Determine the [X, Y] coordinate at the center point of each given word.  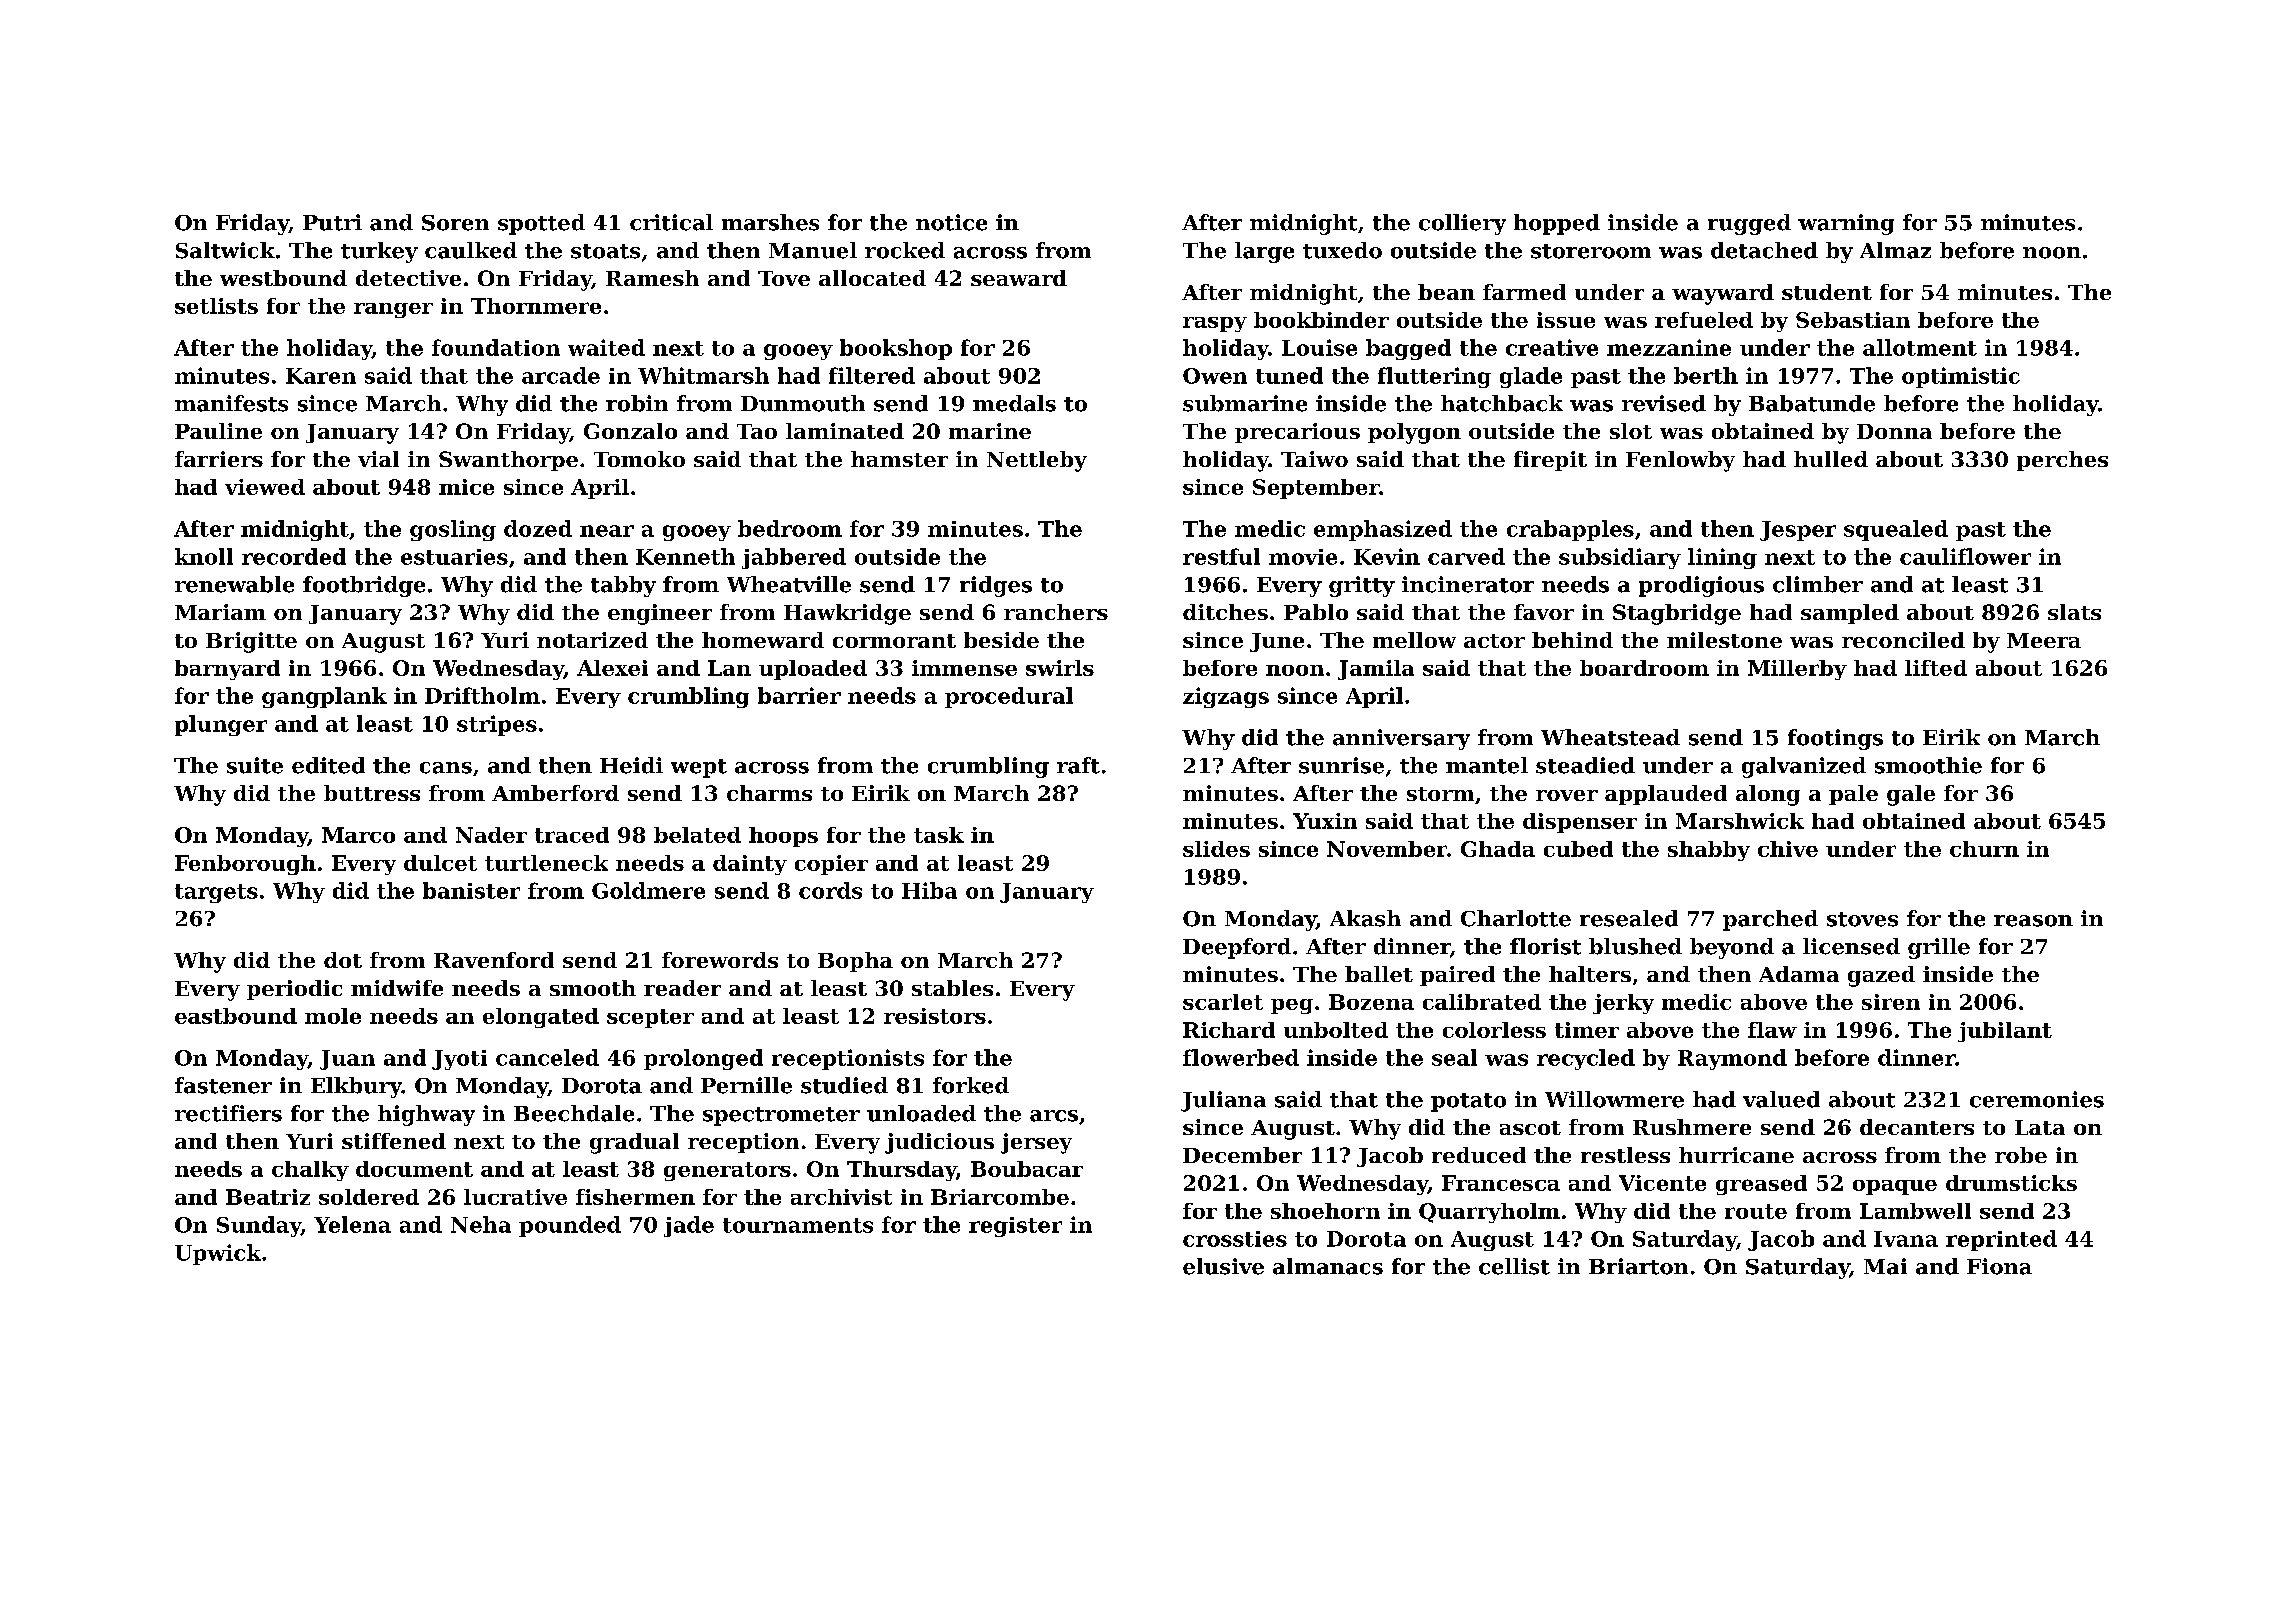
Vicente [1662, 1183]
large [1264, 252]
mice [466, 487]
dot [343, 960]
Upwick [218, 1254]
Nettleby [1037, 461]
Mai [1885, 1266]
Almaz [1895, 250]
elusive [1223, 1266]
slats [2074, 612]
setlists [216, 306]
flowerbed [1241, 1057]
